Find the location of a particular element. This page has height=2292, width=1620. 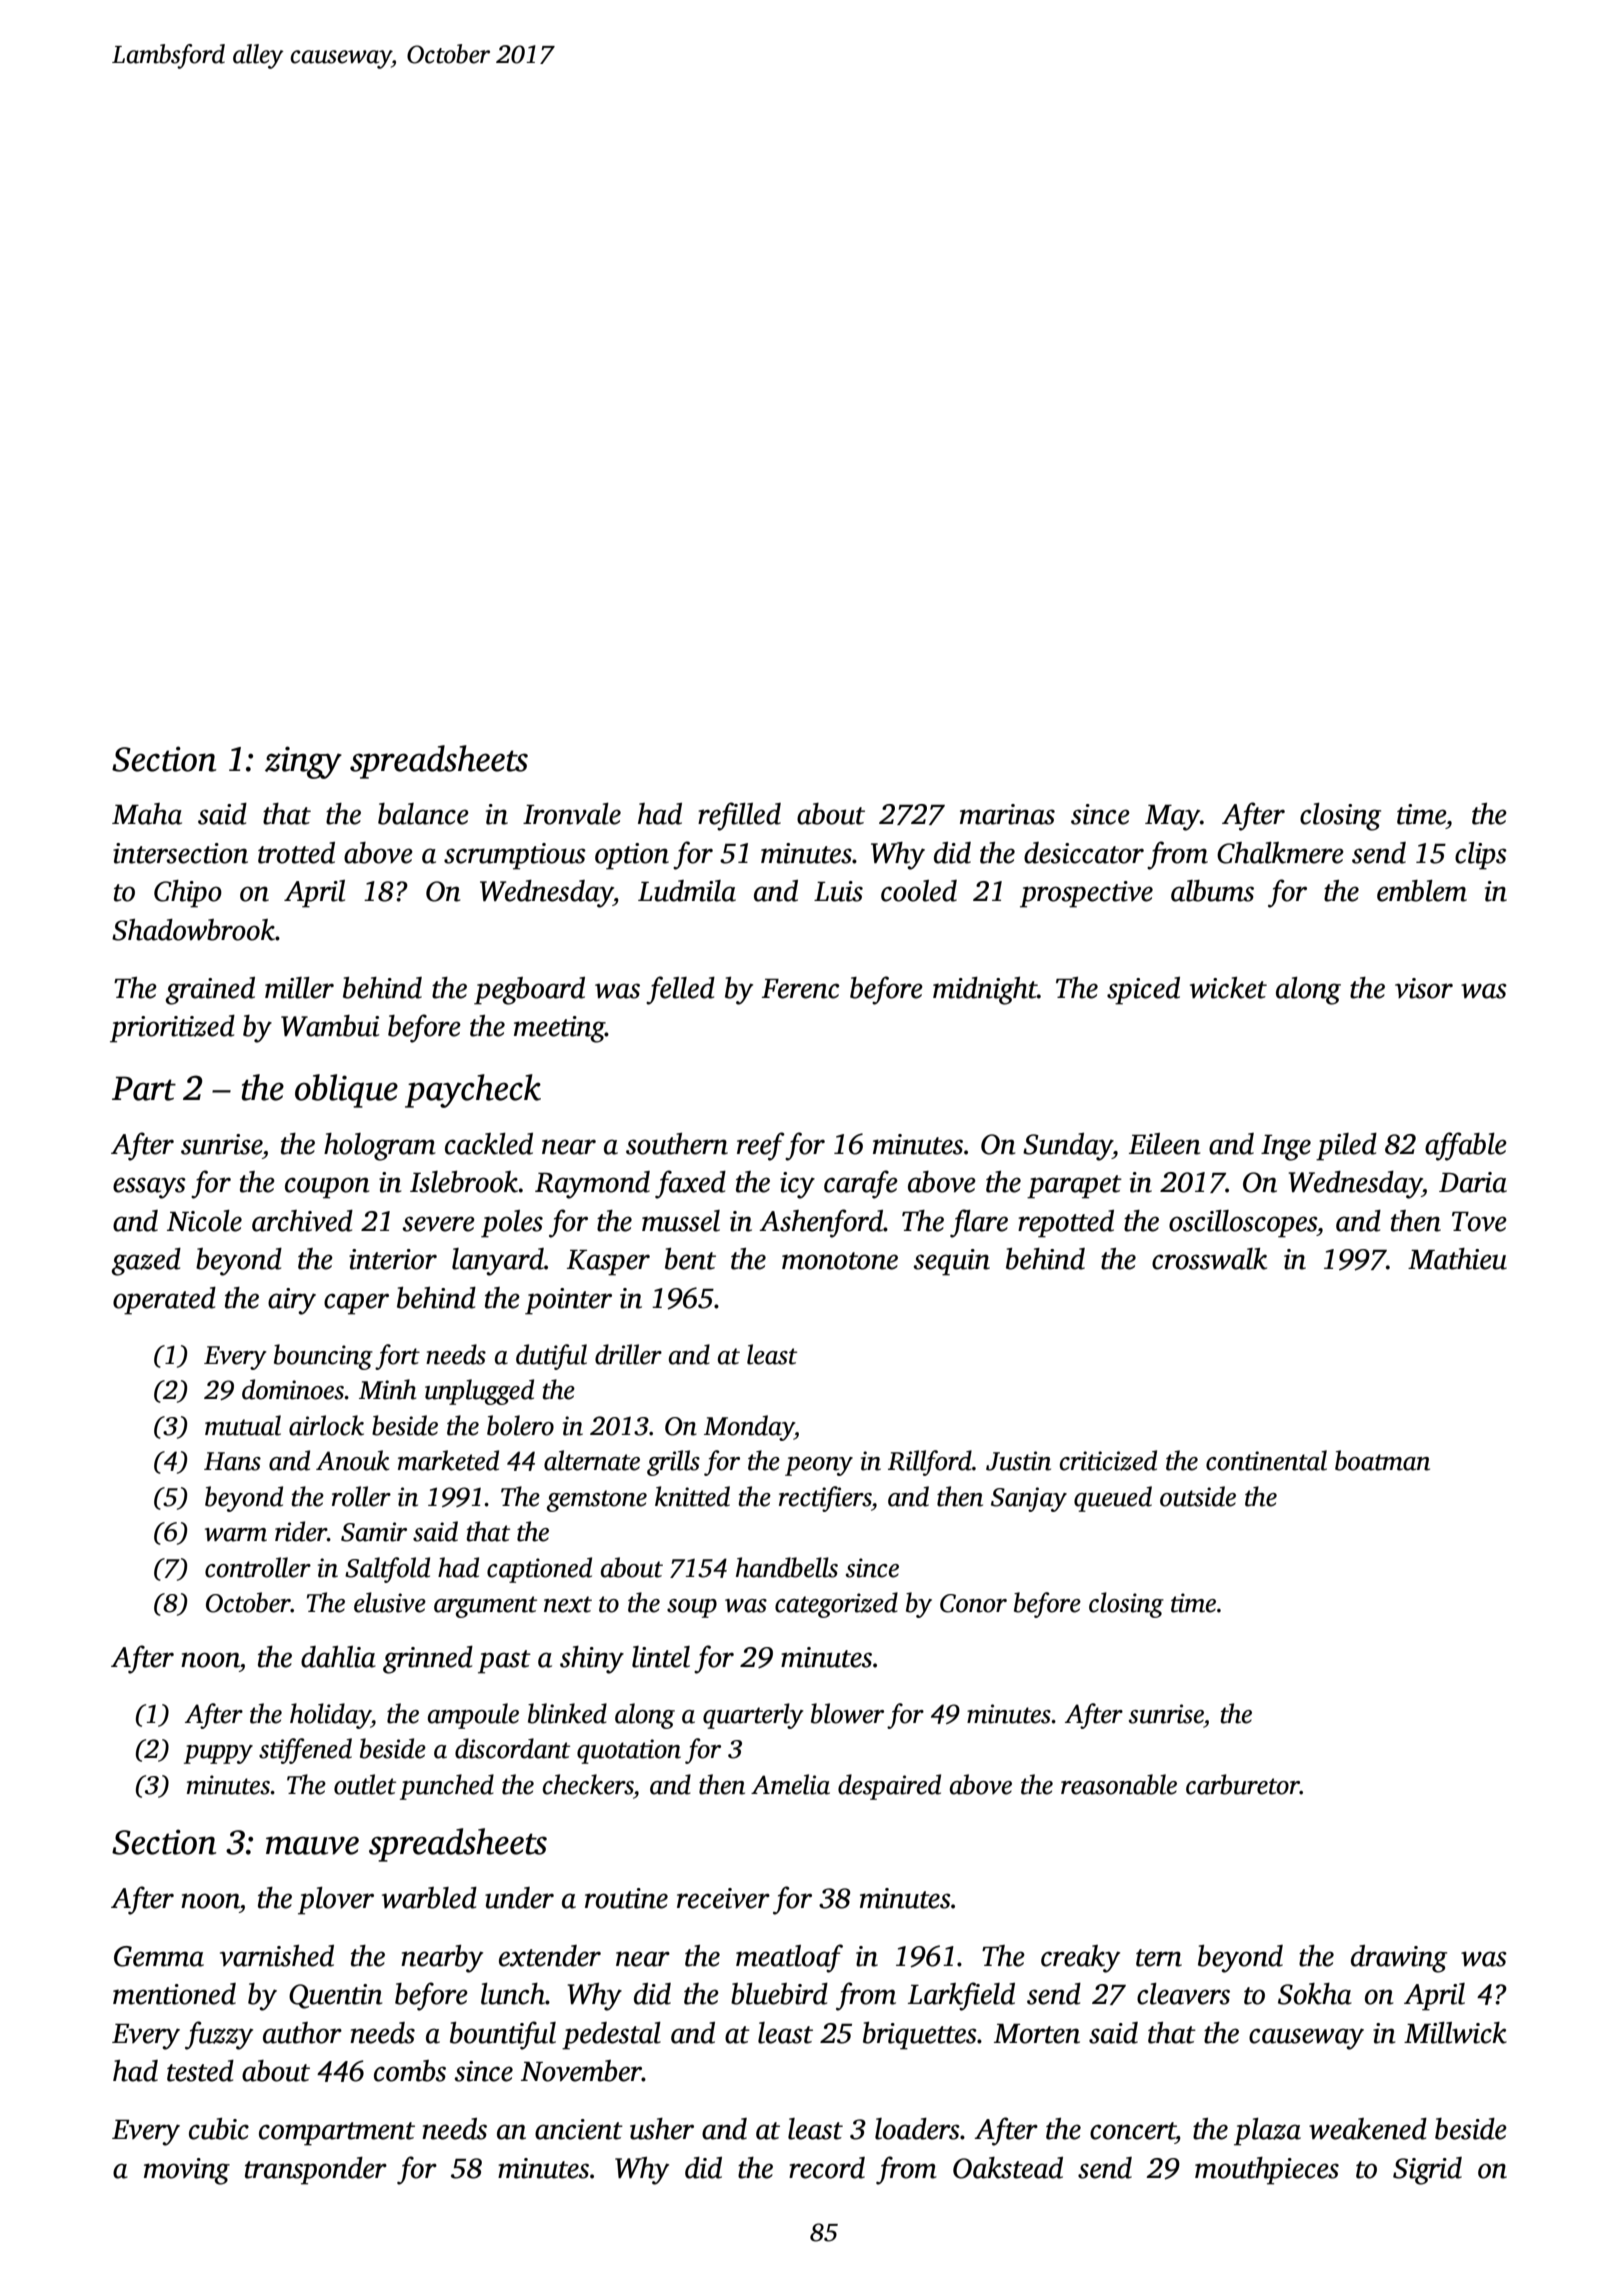

reef is located at coordinates (761, 1146).
